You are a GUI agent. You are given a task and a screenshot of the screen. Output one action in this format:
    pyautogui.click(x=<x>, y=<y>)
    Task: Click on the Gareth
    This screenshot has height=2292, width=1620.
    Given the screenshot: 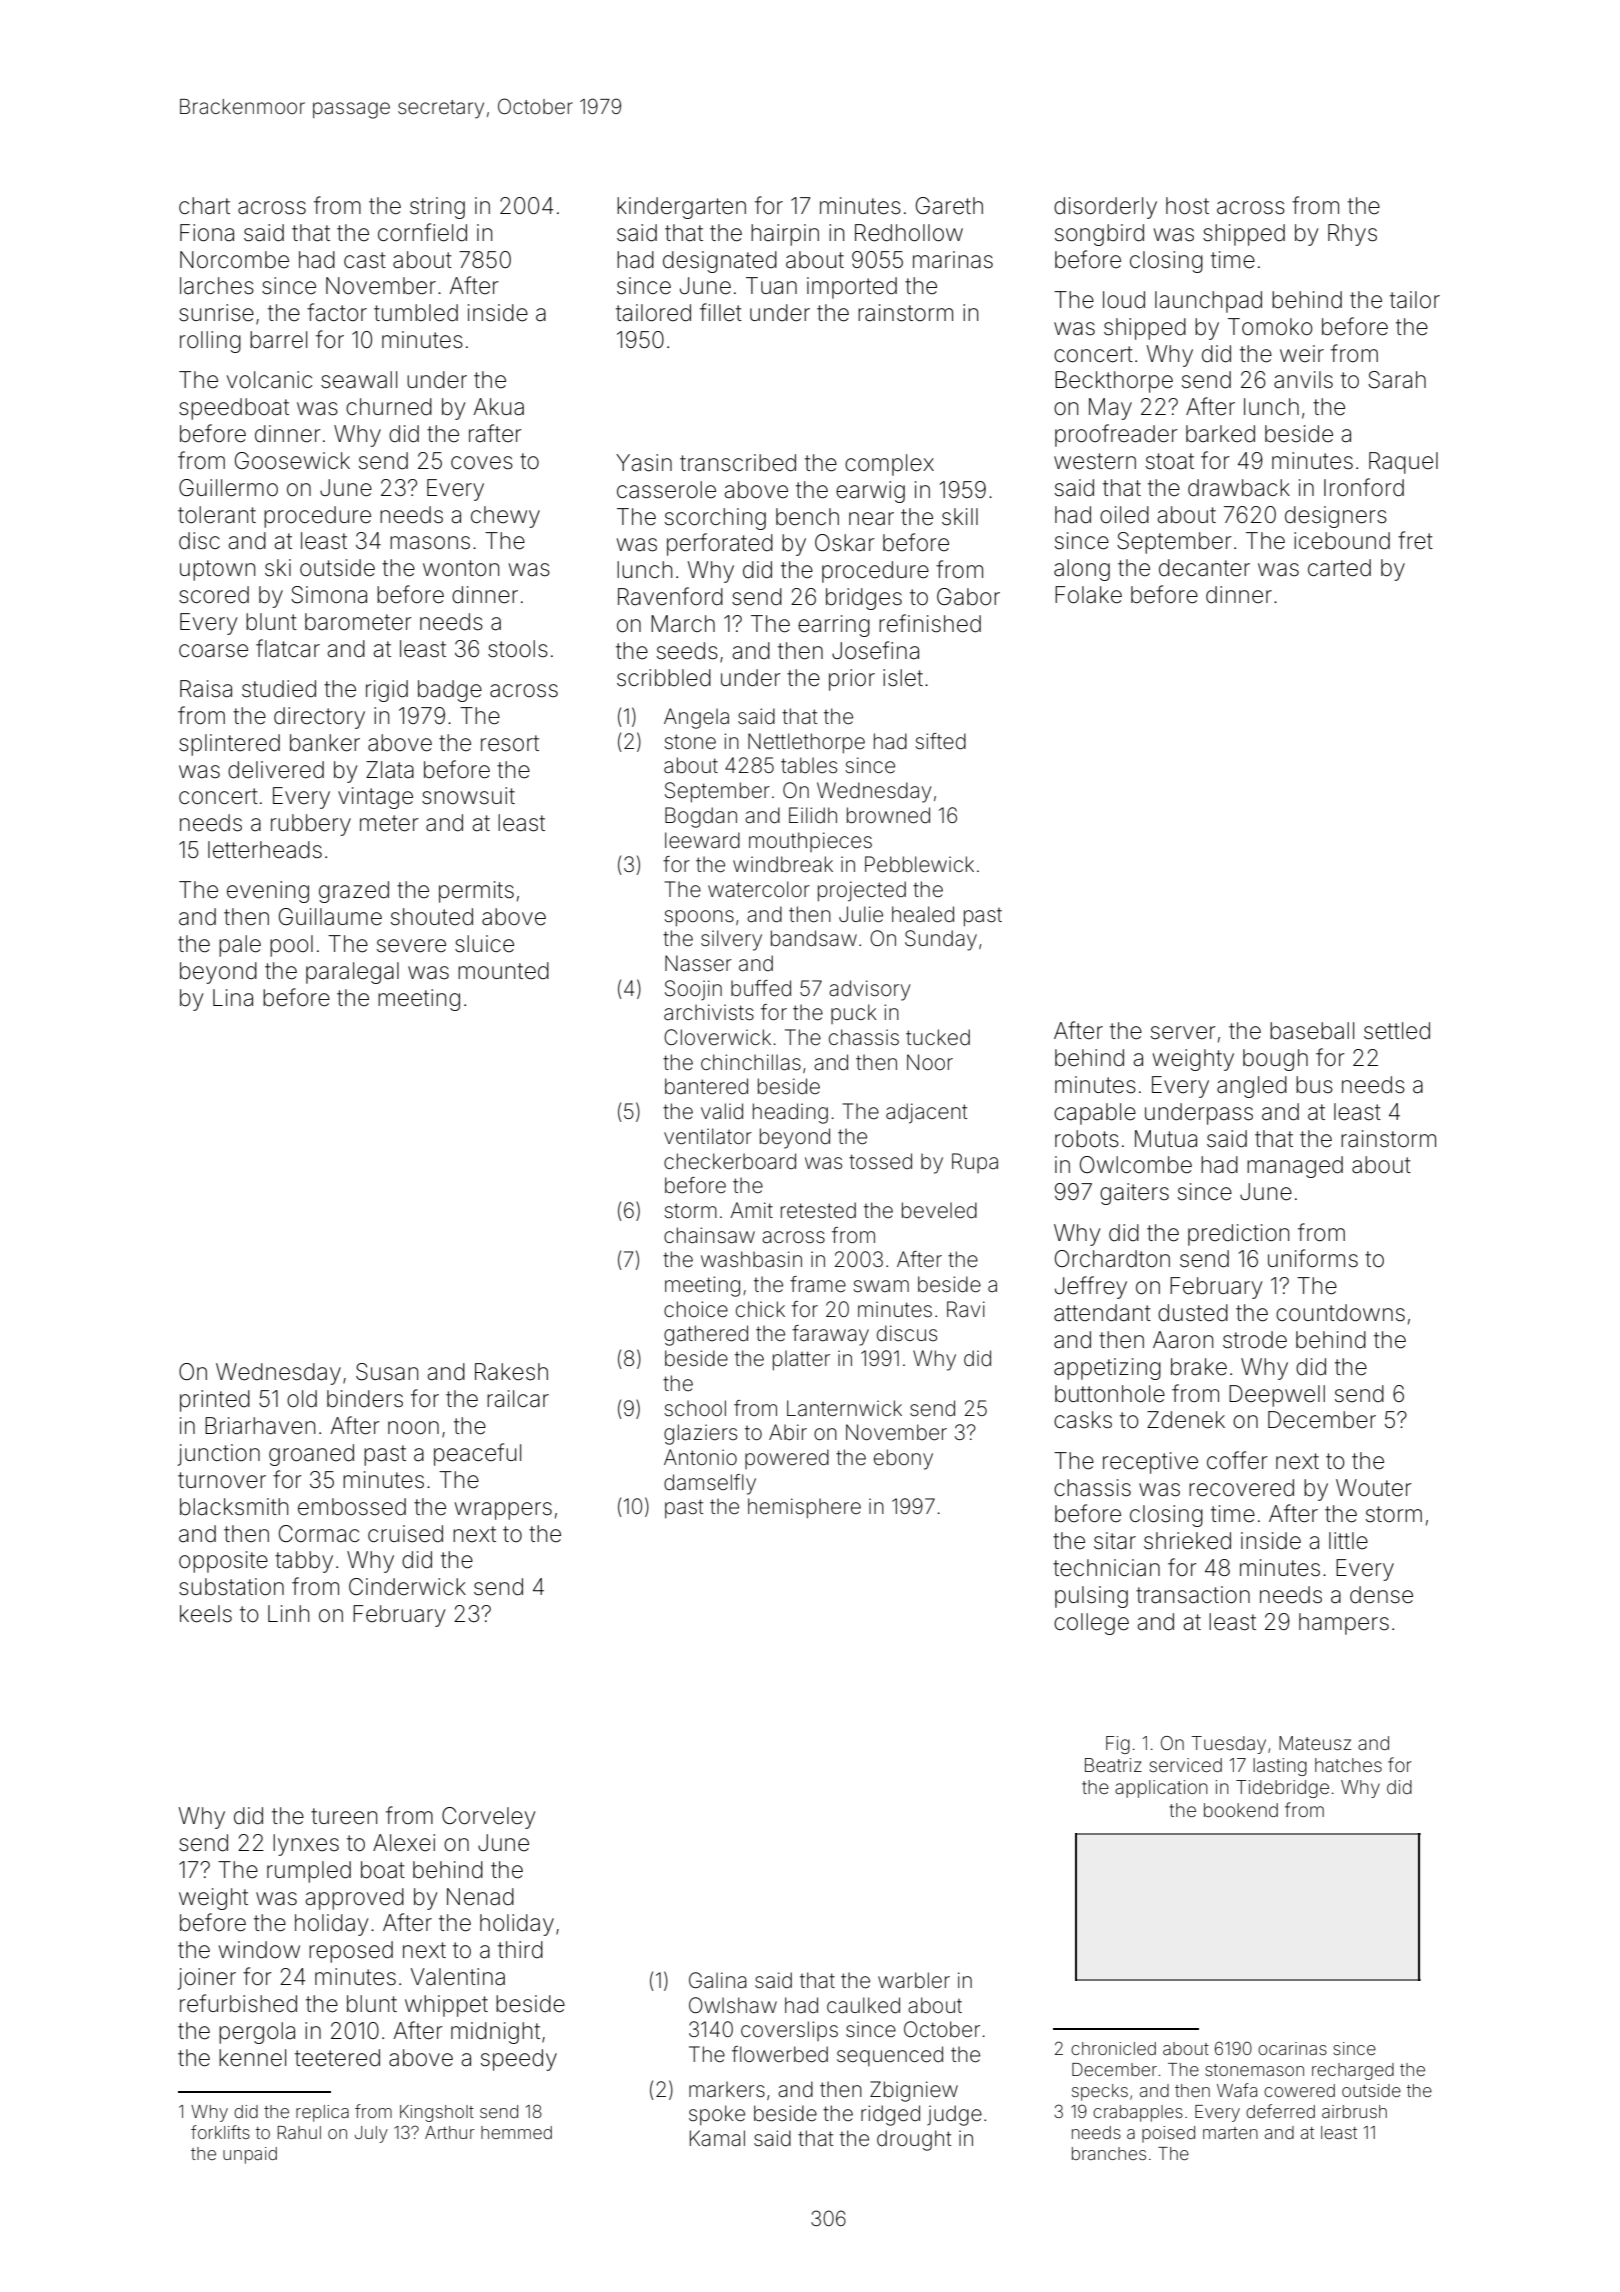 What is the action you would take?
    pyautogui.click(x=949, y=206)
